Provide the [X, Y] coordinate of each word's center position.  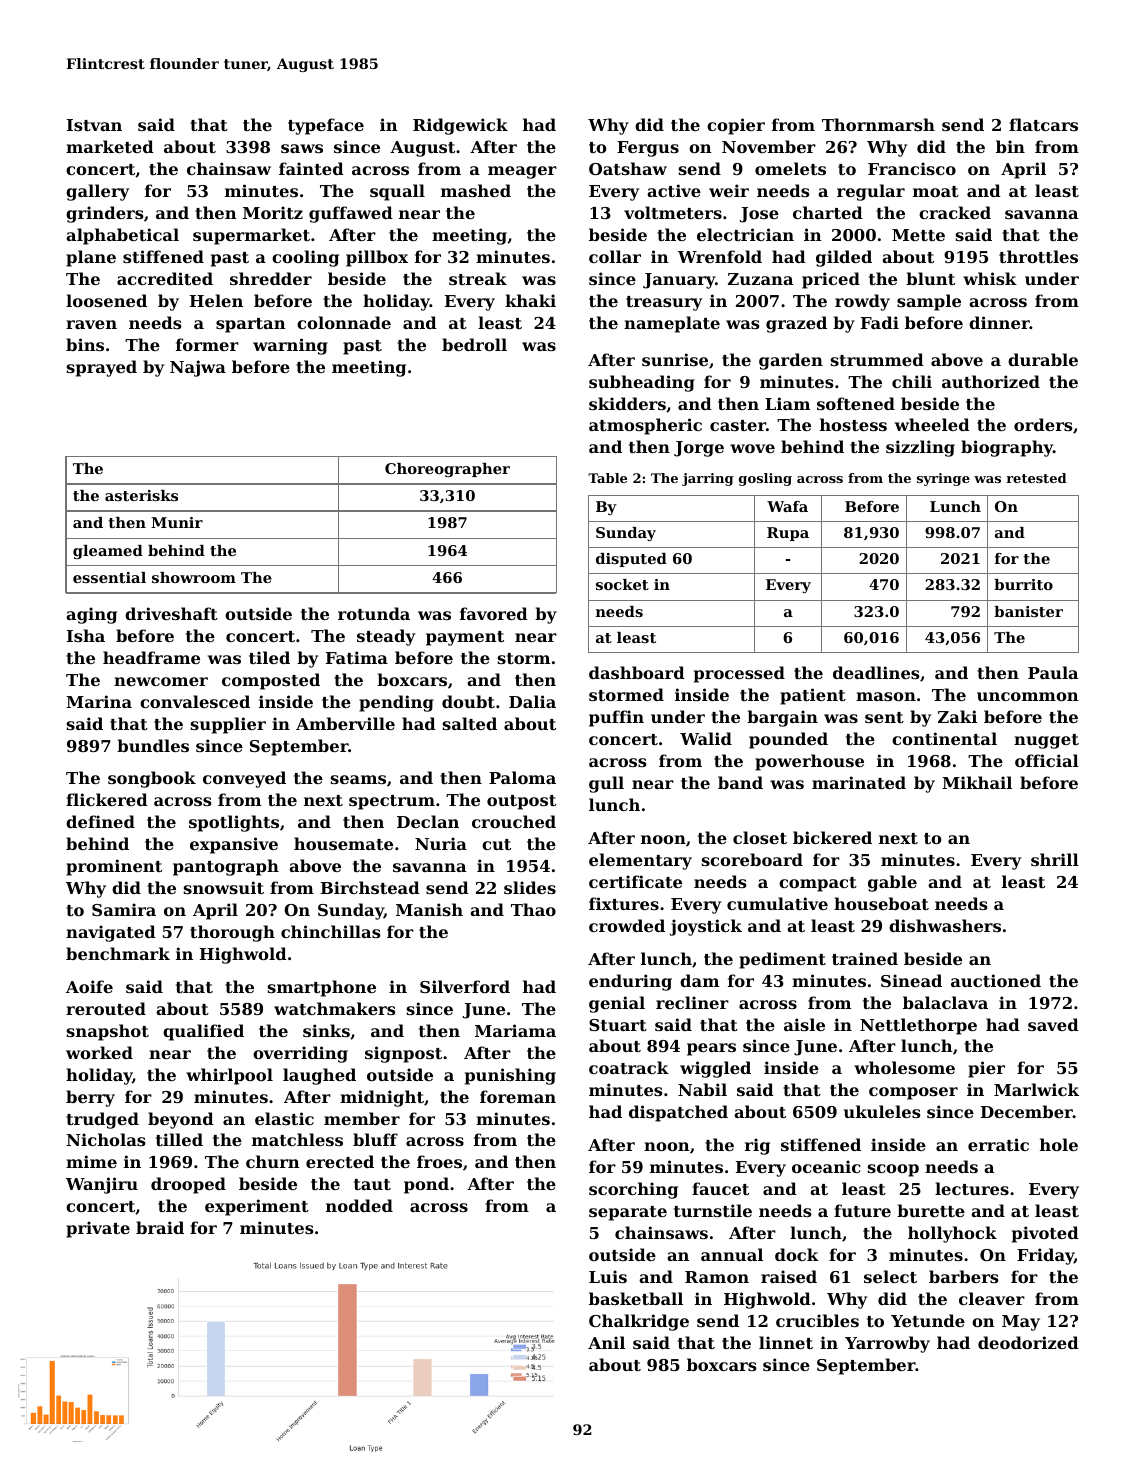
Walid [706, 738]
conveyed [244, 779]
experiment [257, 1207]
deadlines [876, 672]
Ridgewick [460, 126]
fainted [311, 168]
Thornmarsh [878, 124]
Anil [606, 1342]
